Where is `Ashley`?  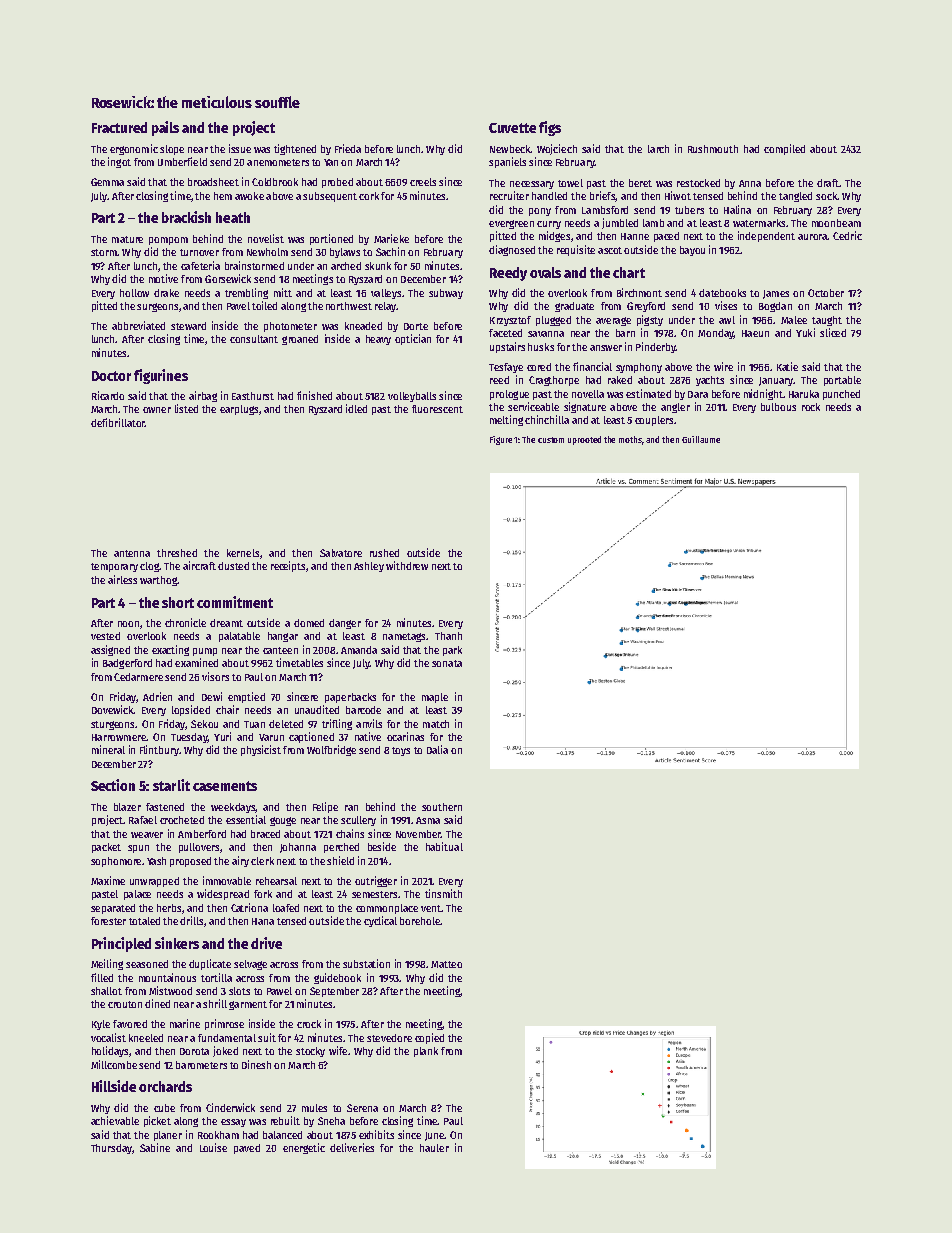
Ashley is located at coordinates (369, 567).
